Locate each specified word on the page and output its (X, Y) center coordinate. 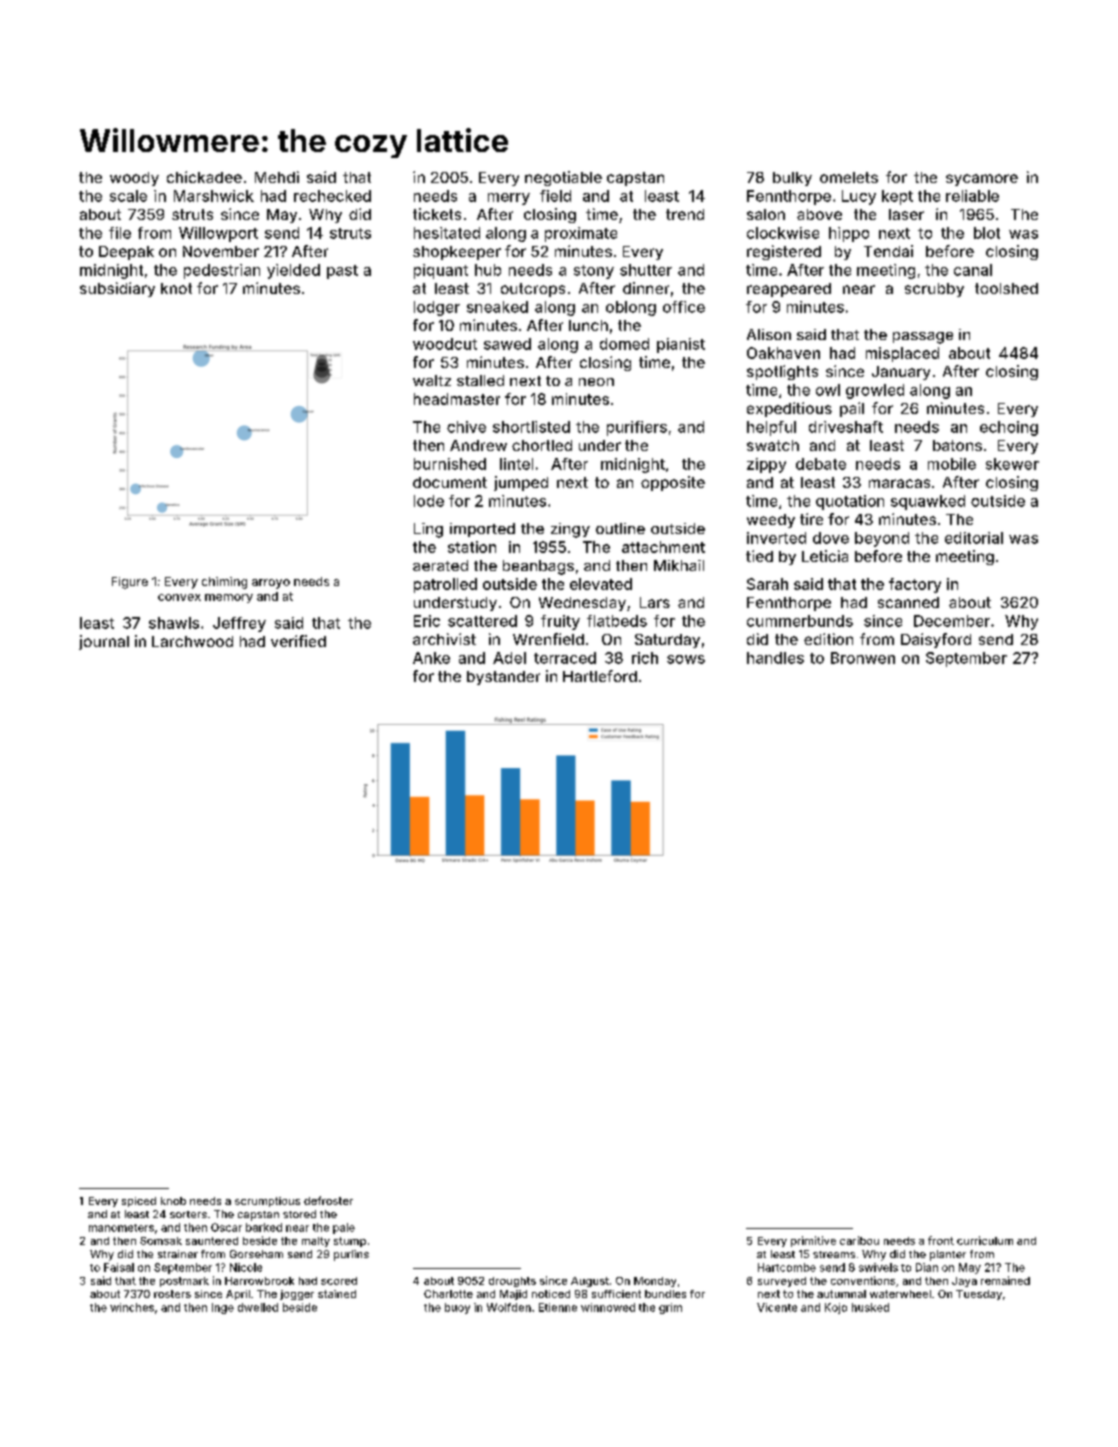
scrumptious (267, 1202)
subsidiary (117, 289)
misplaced (902, 354)
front (941, 1240)
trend (685, 214)
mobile (952, 464)
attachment (663, 547)
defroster (328, 1200)
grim (670, 1308)
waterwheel (900, 1294)
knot (176, 288)
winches (132, 1307)
